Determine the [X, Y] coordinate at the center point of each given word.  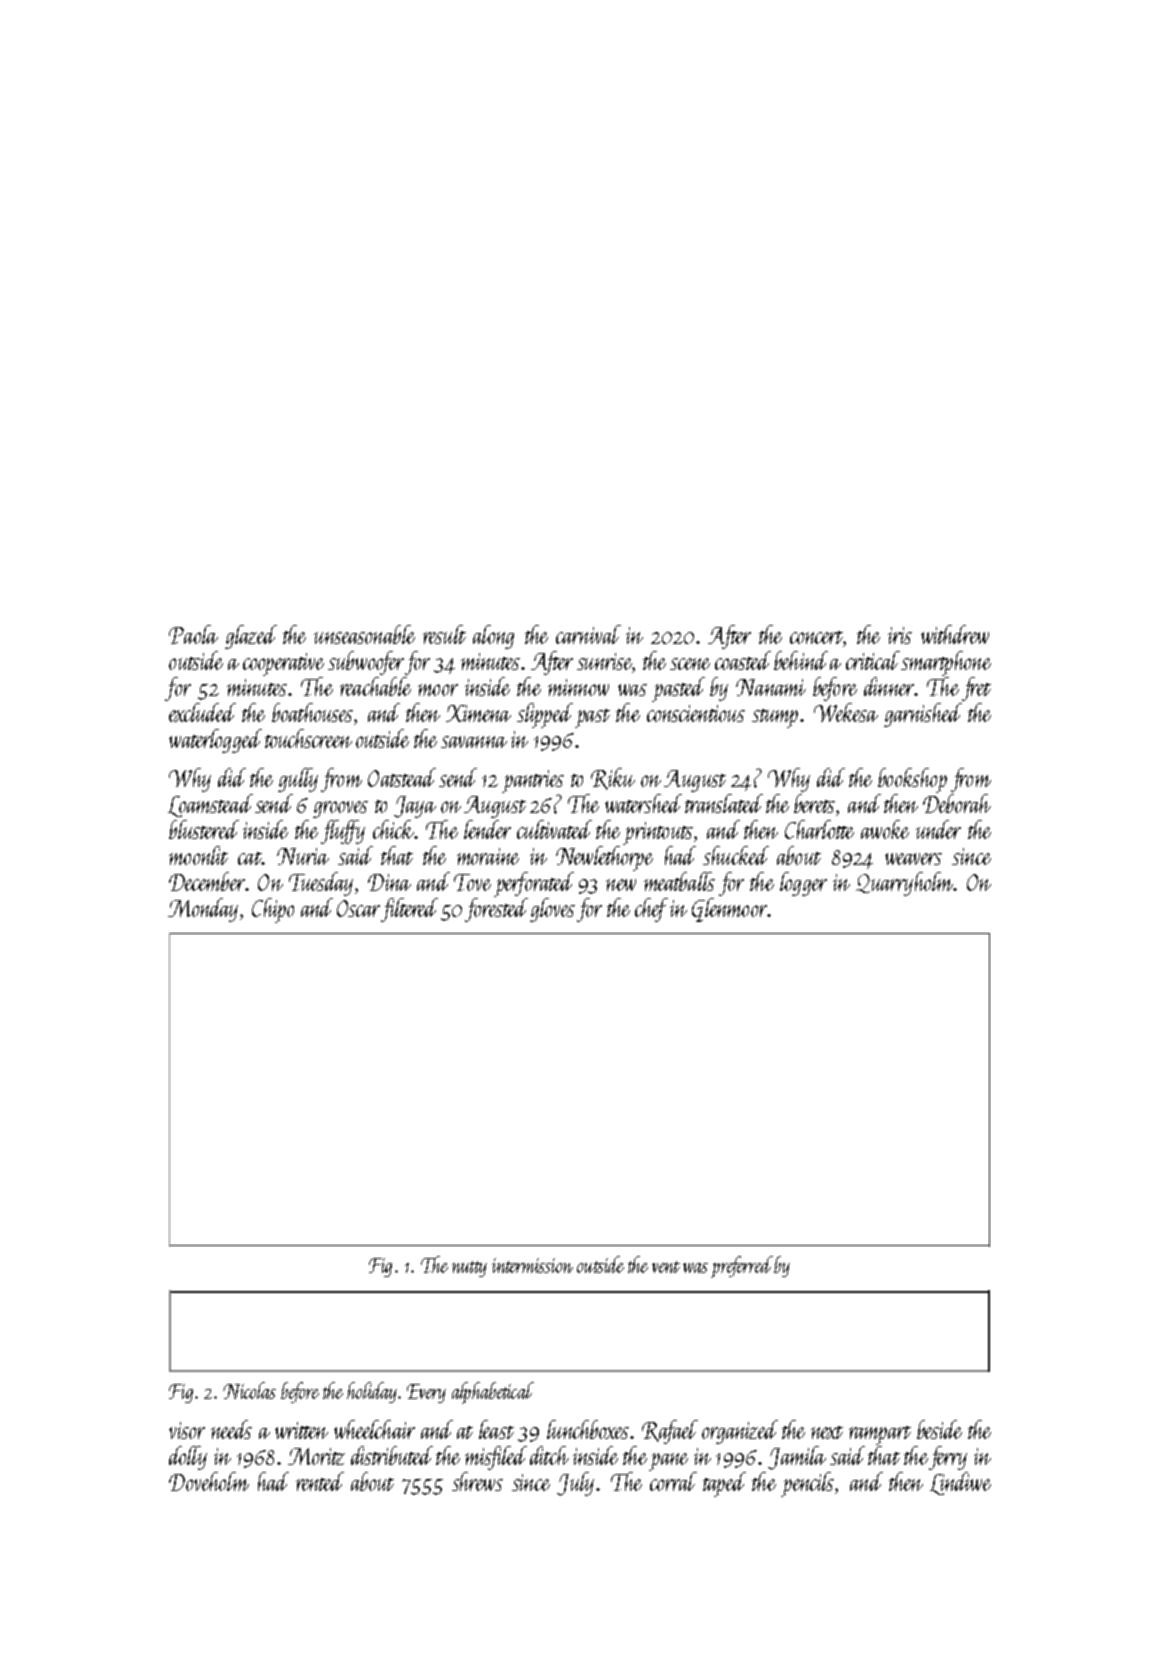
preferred [742, 1267]
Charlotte [819, 829]
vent [666, 1267]
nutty [469, 1269]
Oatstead [402, 777]
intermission [532, 1265]
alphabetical [493, 1393]
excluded [202, 712]
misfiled [496, 1458]
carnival [588, 634]
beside [939, 1429]
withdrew [955, 634]
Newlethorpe [604, 858]
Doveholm [209, 1481]
